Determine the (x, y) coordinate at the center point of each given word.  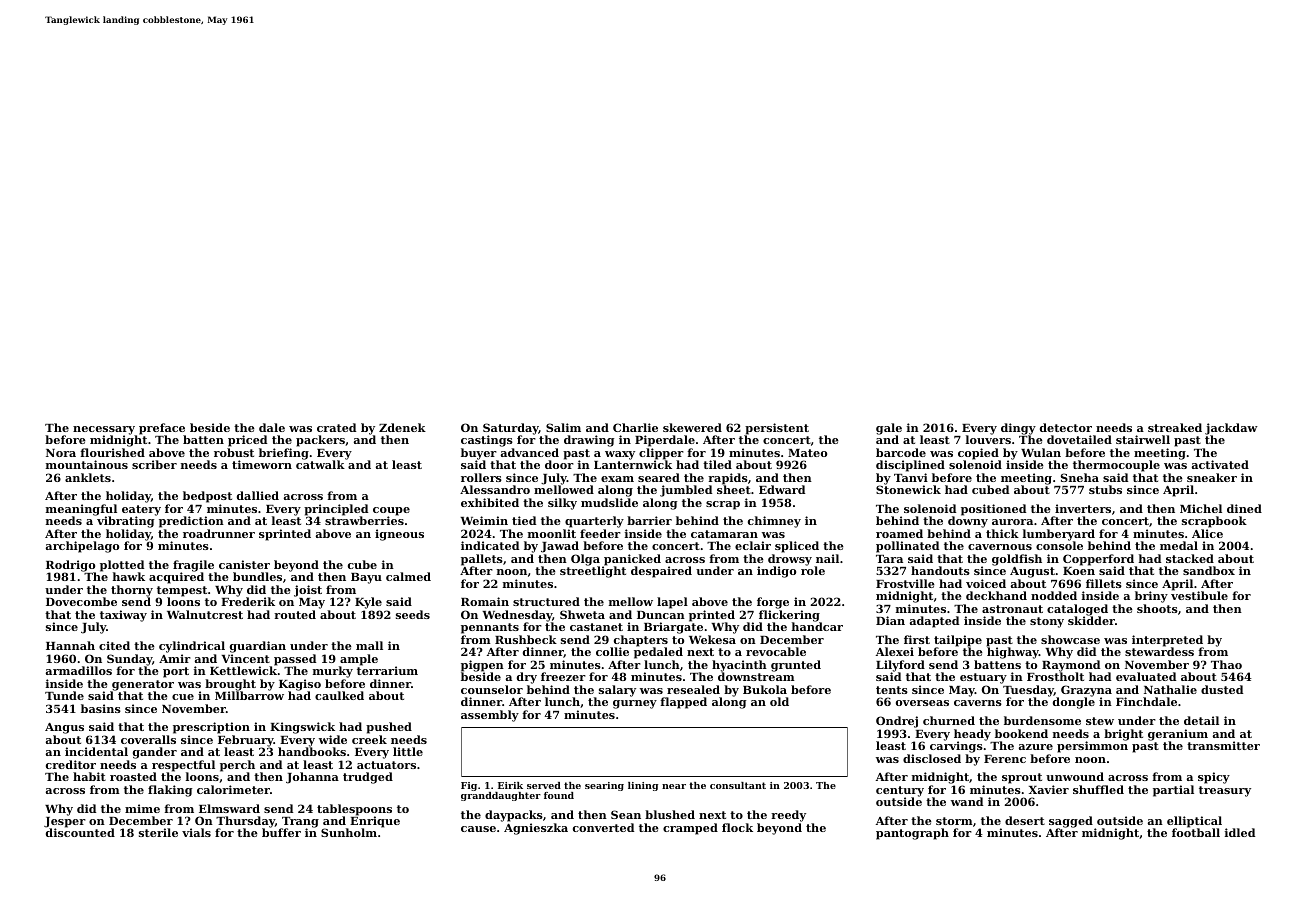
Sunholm (349, 833)
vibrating (125, 522)
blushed (670, 814)
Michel (1201, 508)
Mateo (807, 453)
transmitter (1223, 745)
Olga (585, 560)
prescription (211, 728)
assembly (490, 716)
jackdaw (1231, 429)
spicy (1214, 778)
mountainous (87, 464)
